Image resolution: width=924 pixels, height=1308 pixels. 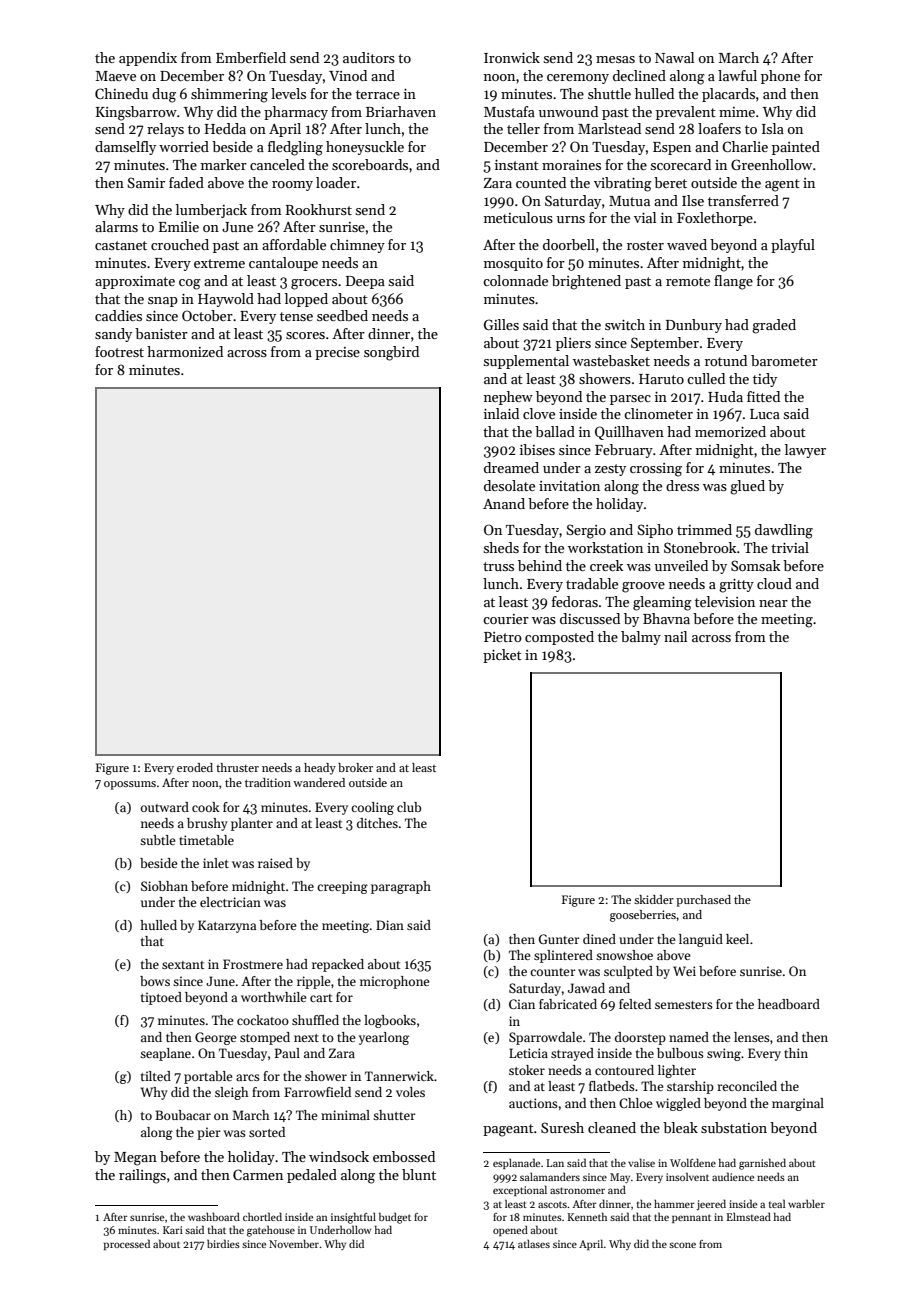 I want to click on dug, so click(x=164, y=95).
